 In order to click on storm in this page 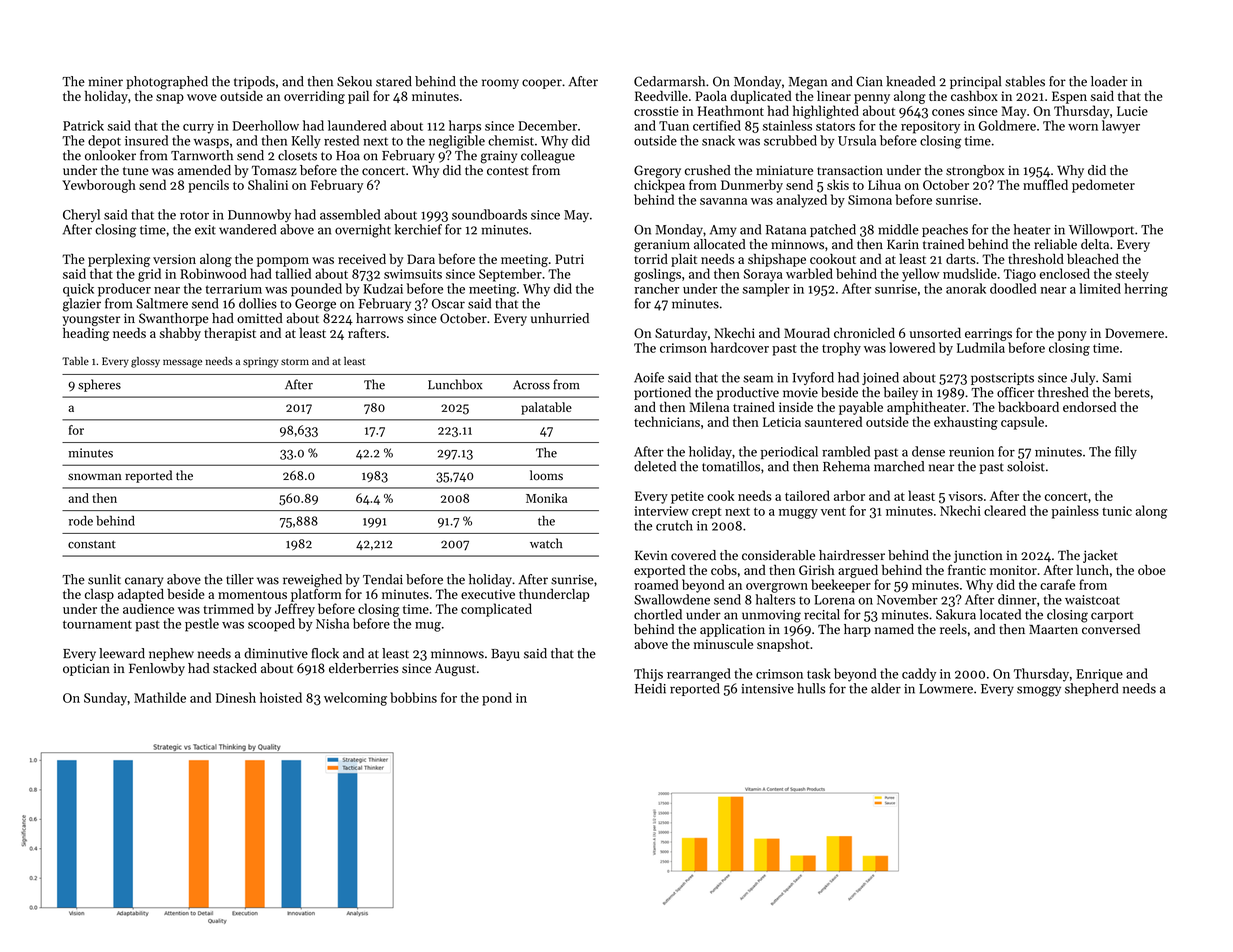, I will do `click(295, 361)`.
